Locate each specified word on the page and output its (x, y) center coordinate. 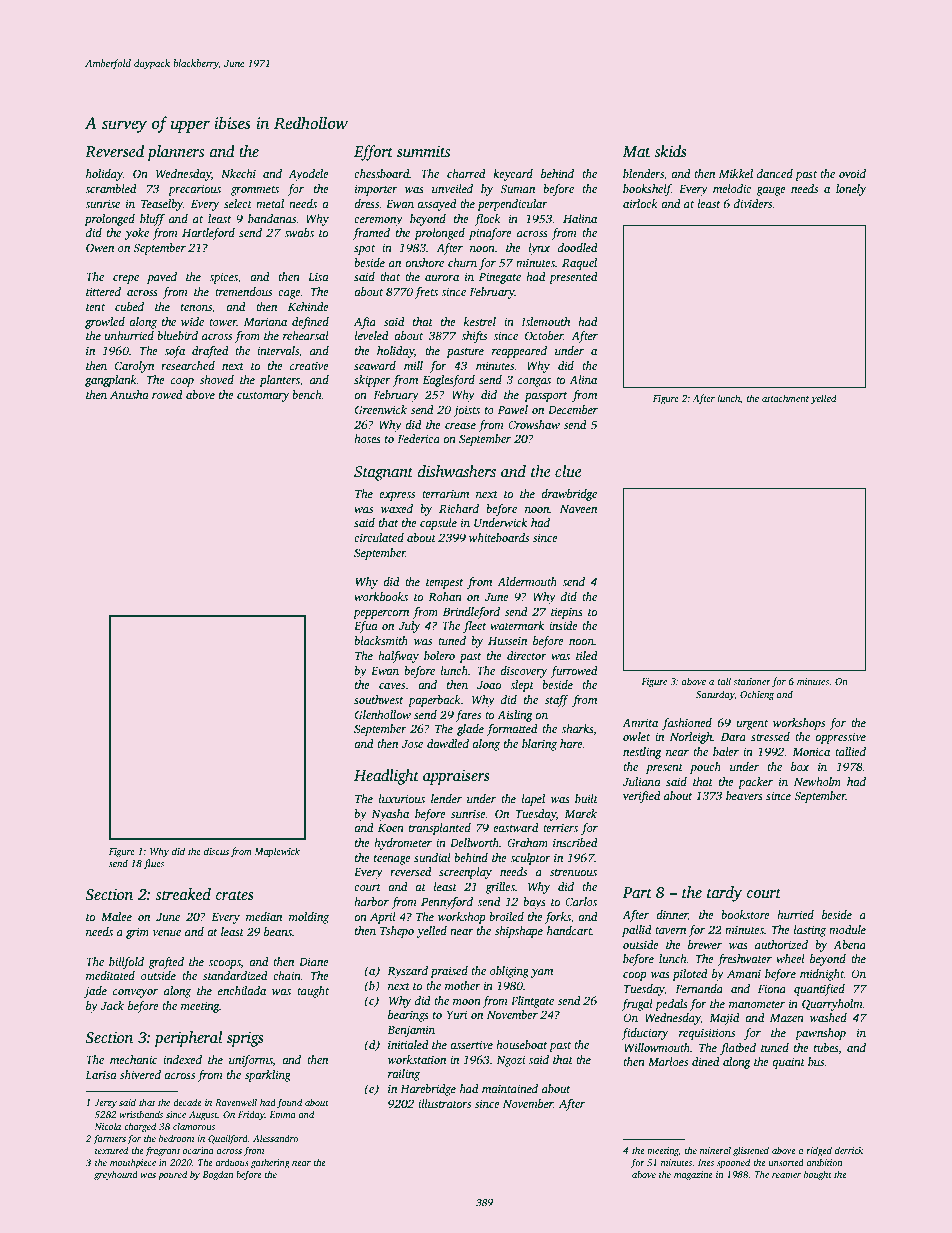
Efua (366, 627)
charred (466, 173)
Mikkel (736, 173)
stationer (752, 681)
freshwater (744, 960)
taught (313, 992)
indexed (182, 1059)
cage (289, 294)
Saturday (715, 695)
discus (216, 851)
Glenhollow (383, 714)
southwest (379, 699)
